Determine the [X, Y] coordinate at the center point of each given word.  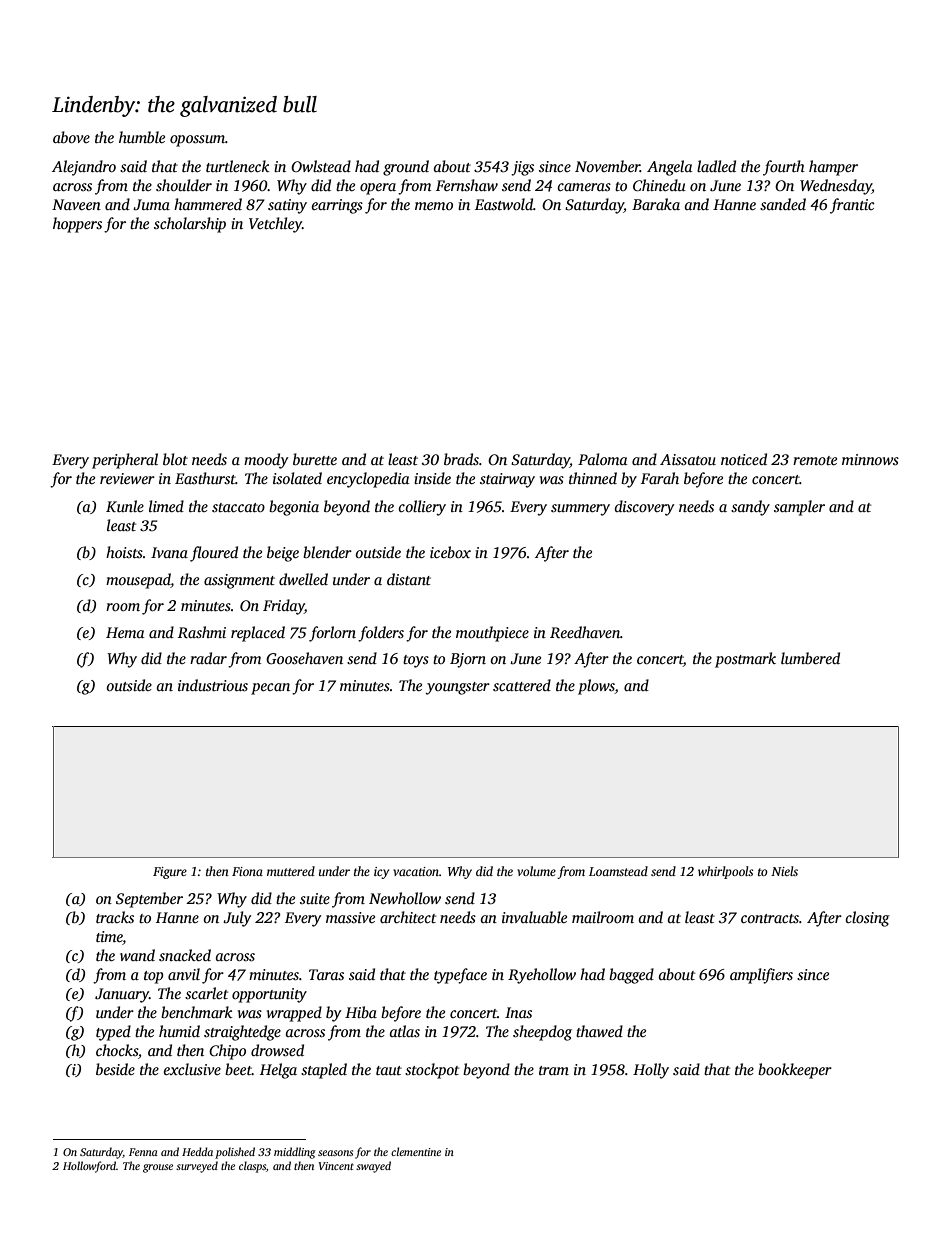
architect [408, 917]
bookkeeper [795, 1071]
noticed [744, 459]
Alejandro [84, 168]
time [109, 938]
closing [867, 919]
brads [461, 459]
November [607, 166]
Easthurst [205, 478]
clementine [416, 1151]
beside [115, 1069]
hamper [833, 168]
